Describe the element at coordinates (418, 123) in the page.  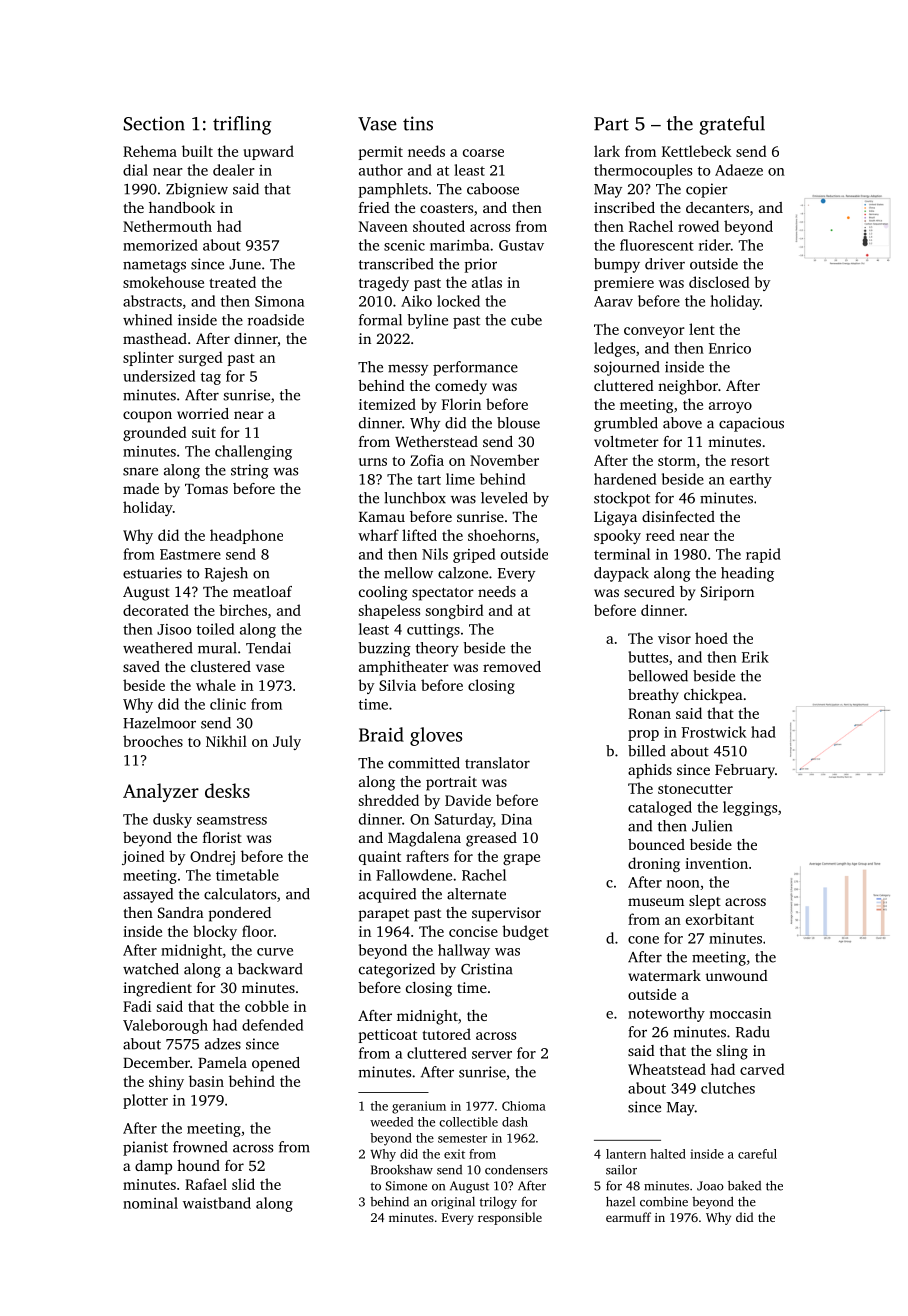
I see `tins` at that location.
